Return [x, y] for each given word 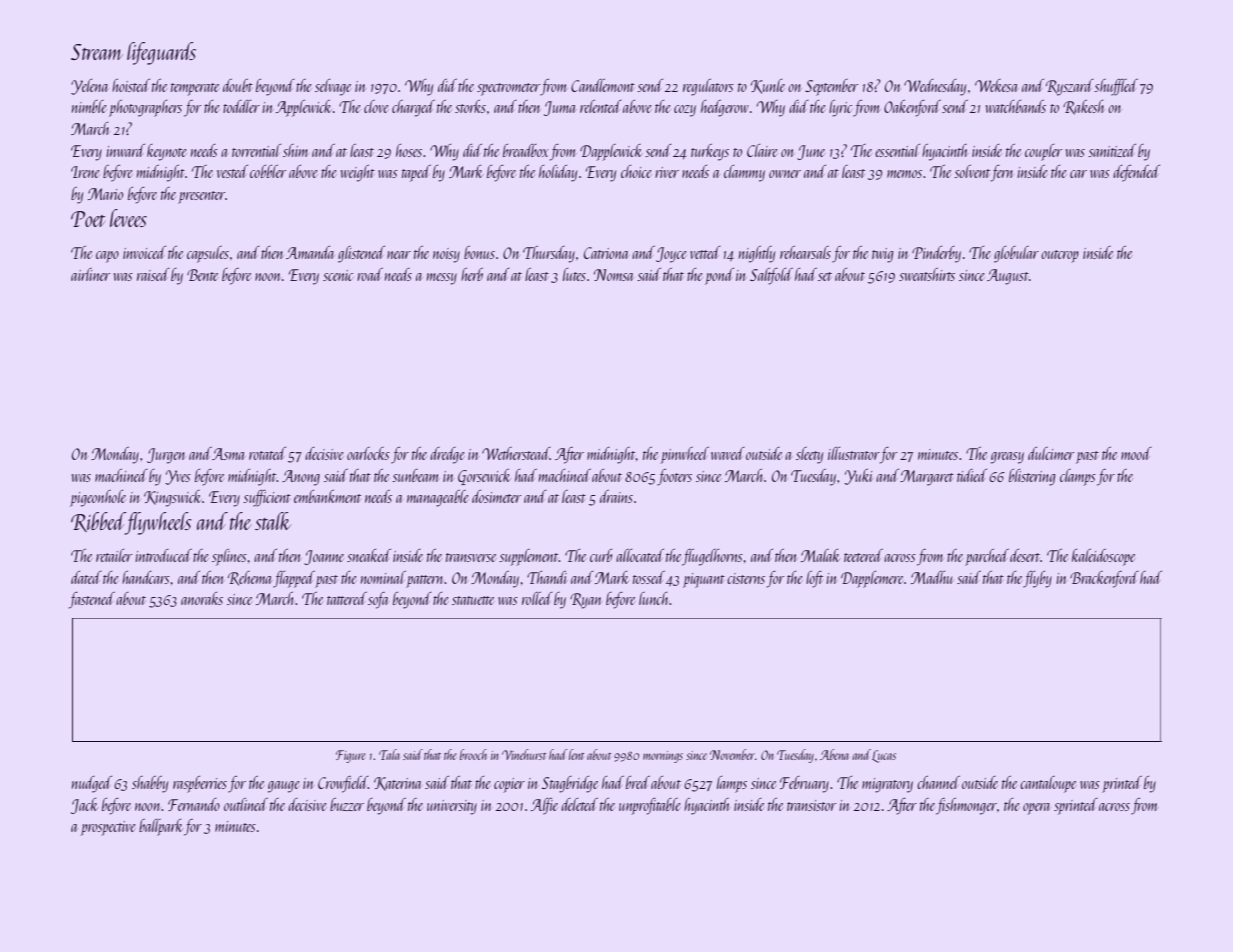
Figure [351, 756]
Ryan [586, 601]
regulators [708, 87]
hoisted [131, 85]
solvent [972, 171]
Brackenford [1104, 579]
